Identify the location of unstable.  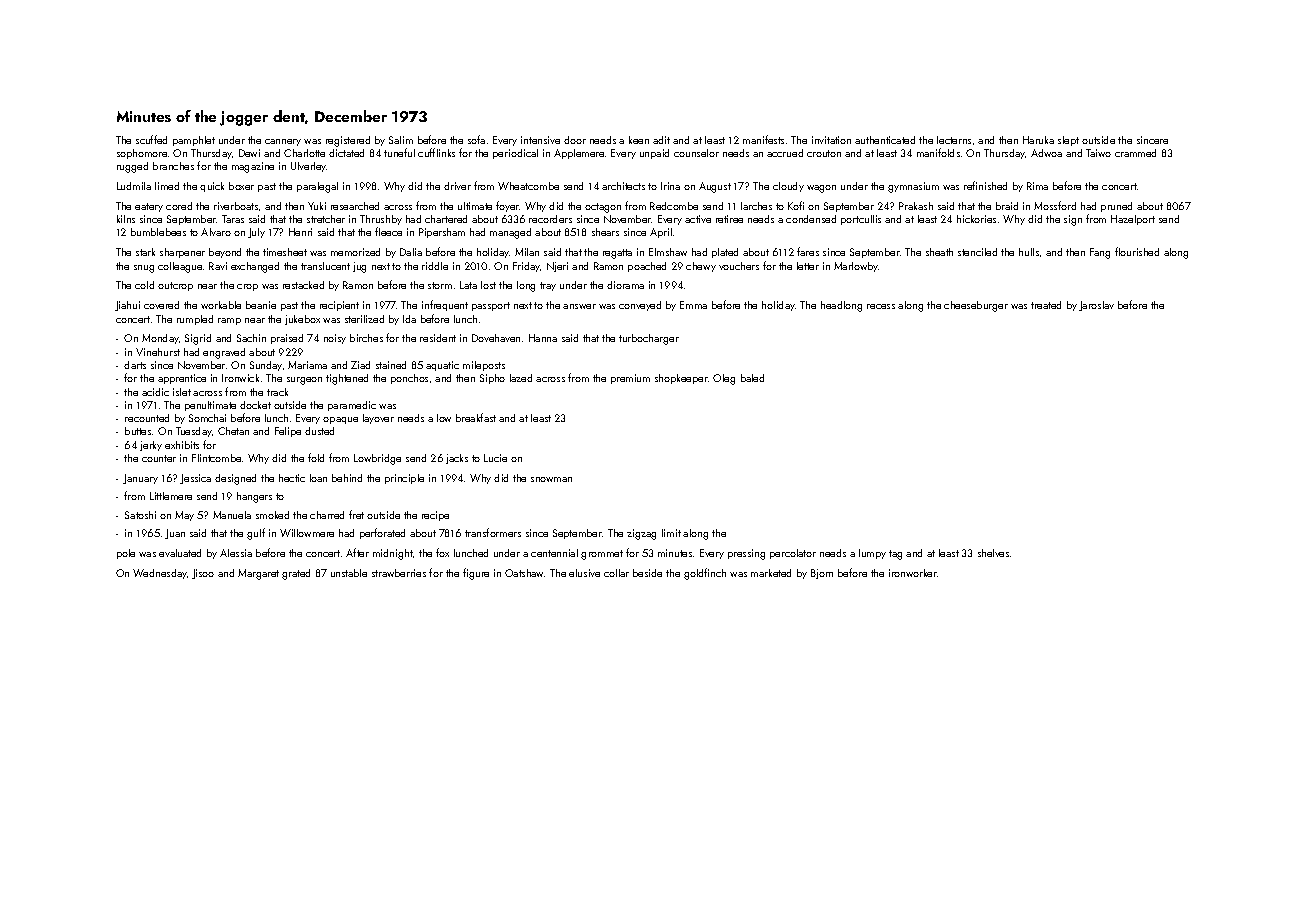
(349, 573).
